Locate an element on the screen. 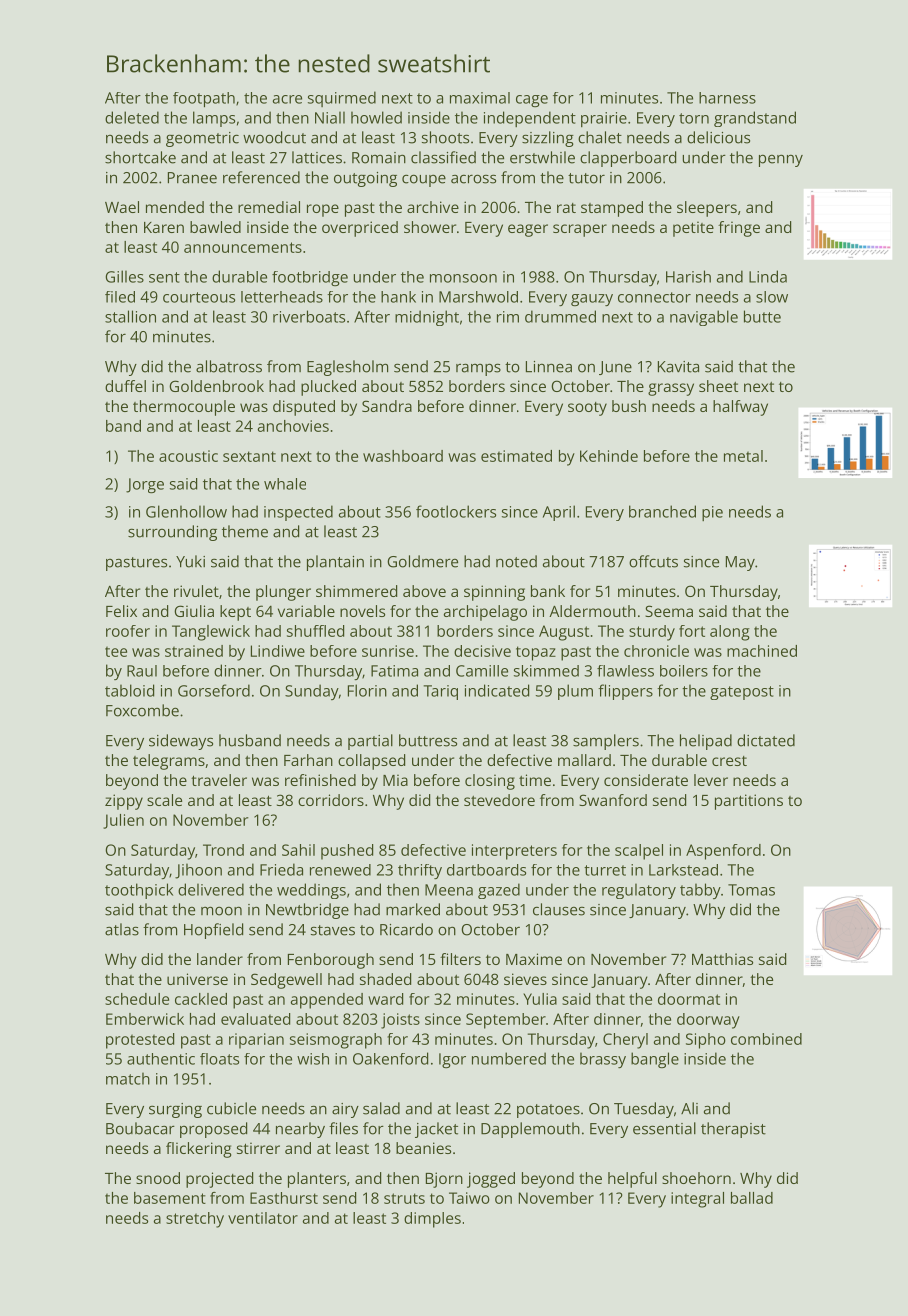 This screenshot has height=1316, width=908. ballad is located at coordinates (752, 1198).
